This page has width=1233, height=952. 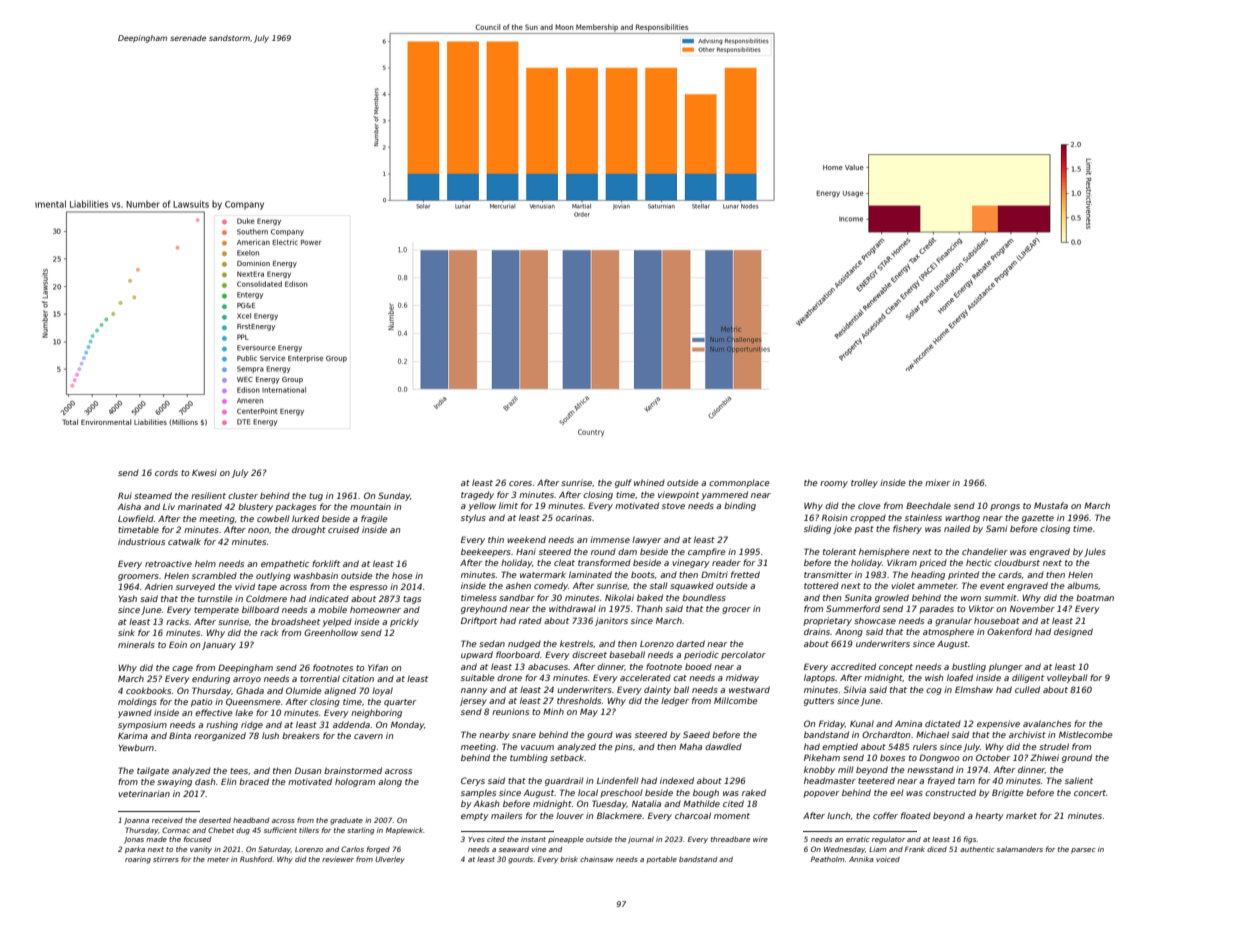 I want to click on commonplace, so click(x=739, y=483).
